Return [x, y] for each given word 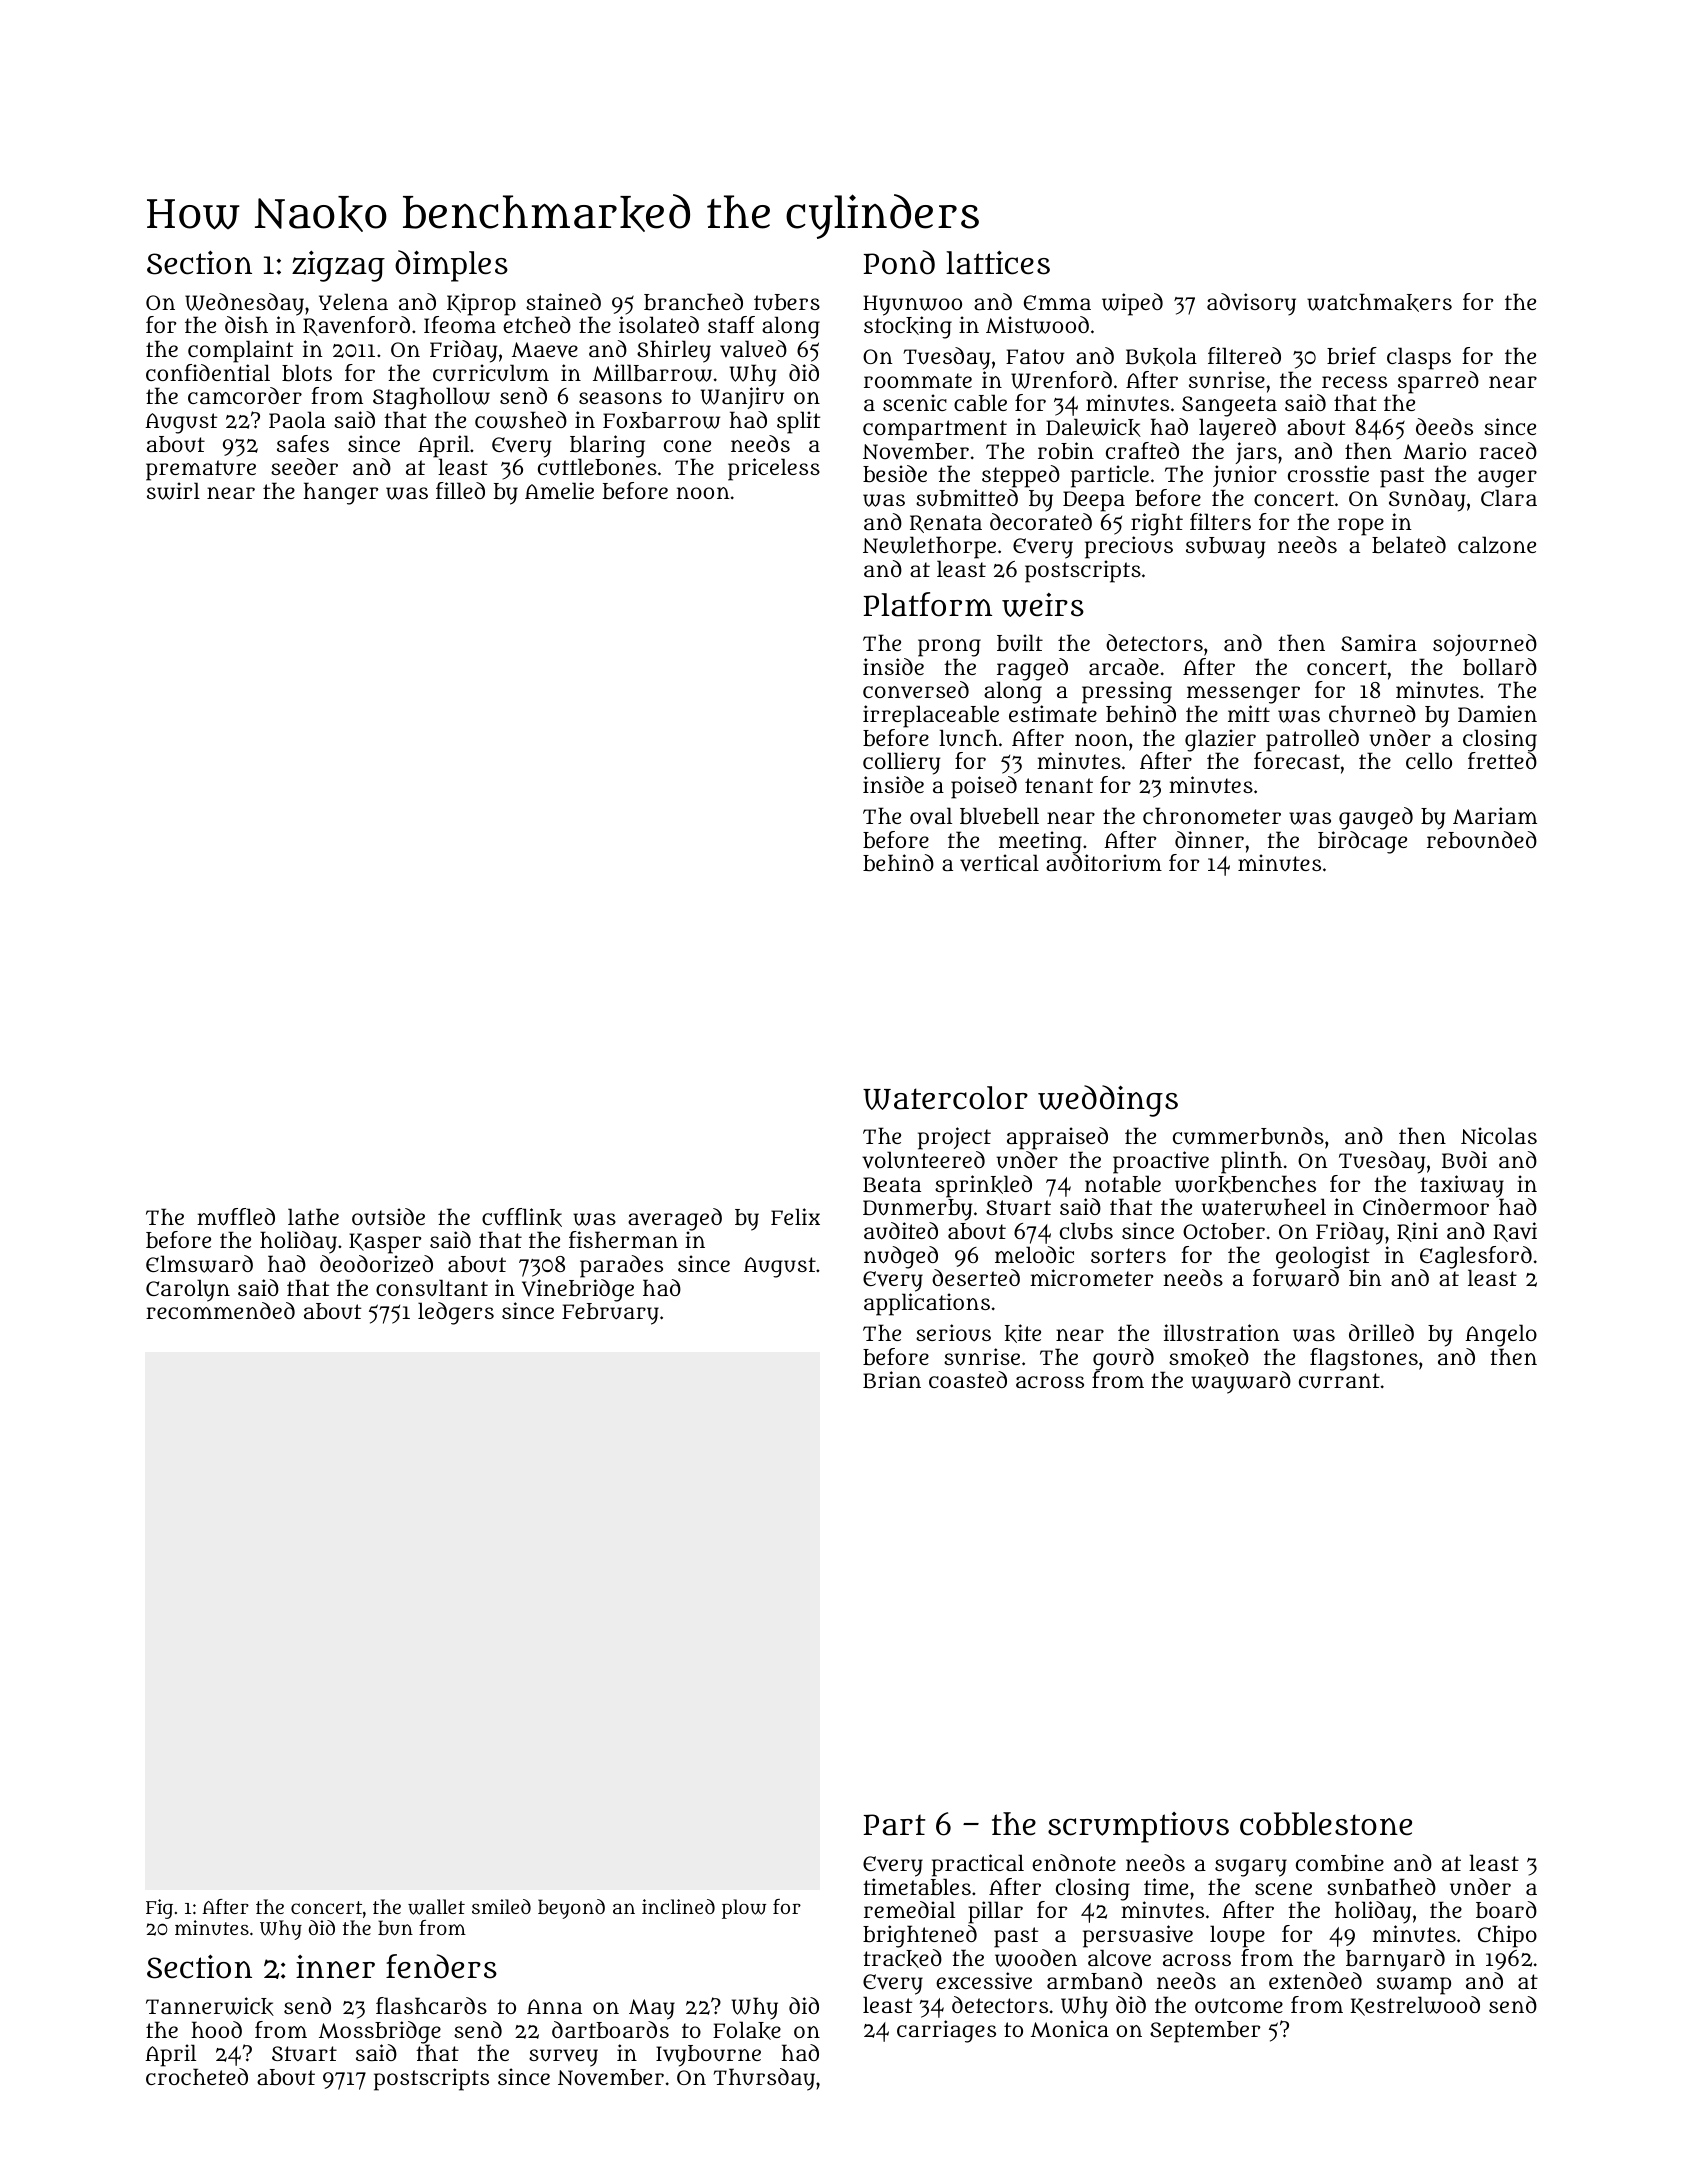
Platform [928, 604]
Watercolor [945, 1098]
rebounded [1482, 840]
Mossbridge [380, 2032]
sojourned [1485, 645]
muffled [236, 1217]
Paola [297, 419]
